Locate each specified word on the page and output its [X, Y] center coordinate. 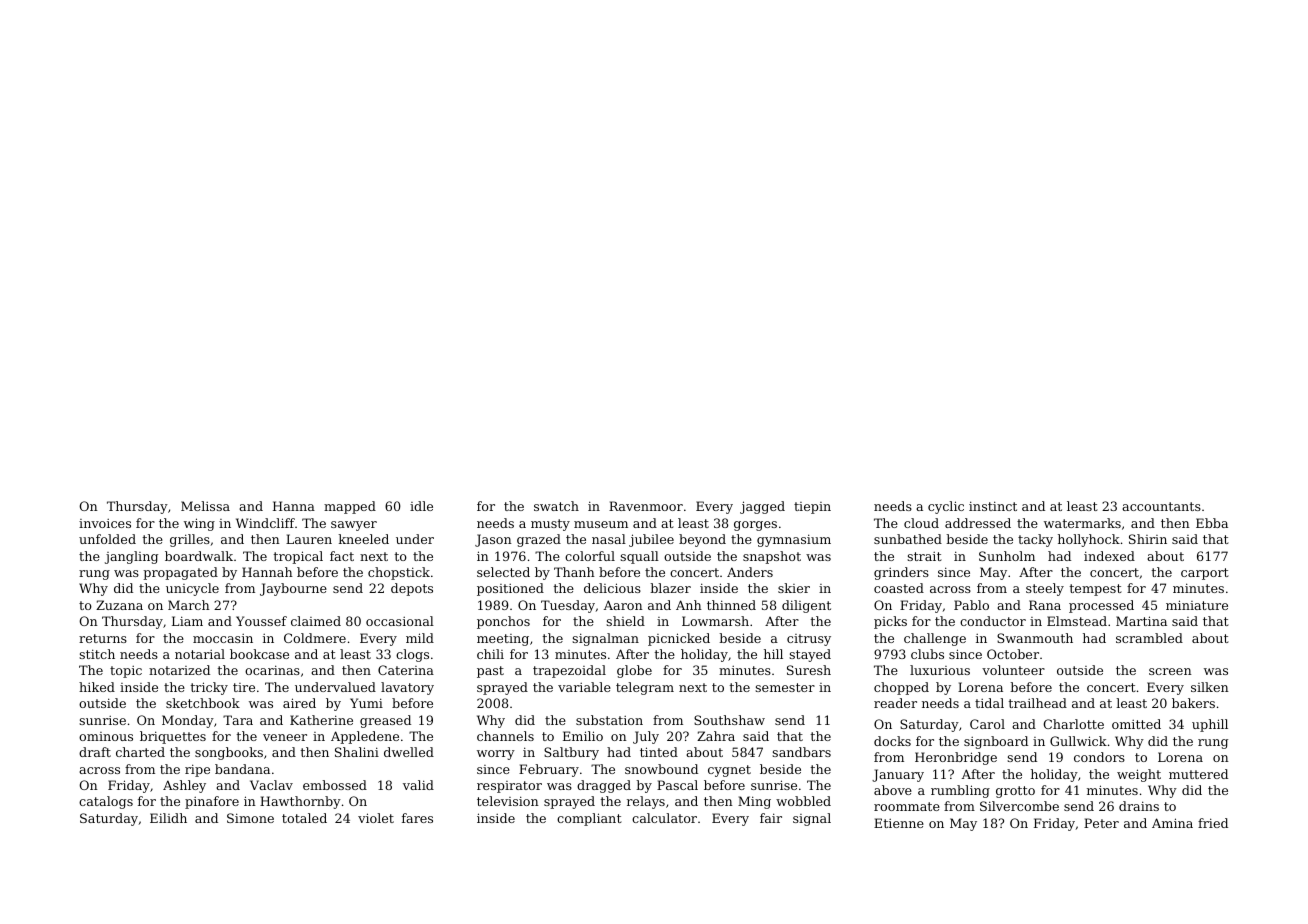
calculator [664, 818]
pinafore [212, 802]
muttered [1198, 774]
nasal [609, 539]
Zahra [716, 736]
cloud [921, 523]
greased [385, 721]
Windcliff [265, 523]
